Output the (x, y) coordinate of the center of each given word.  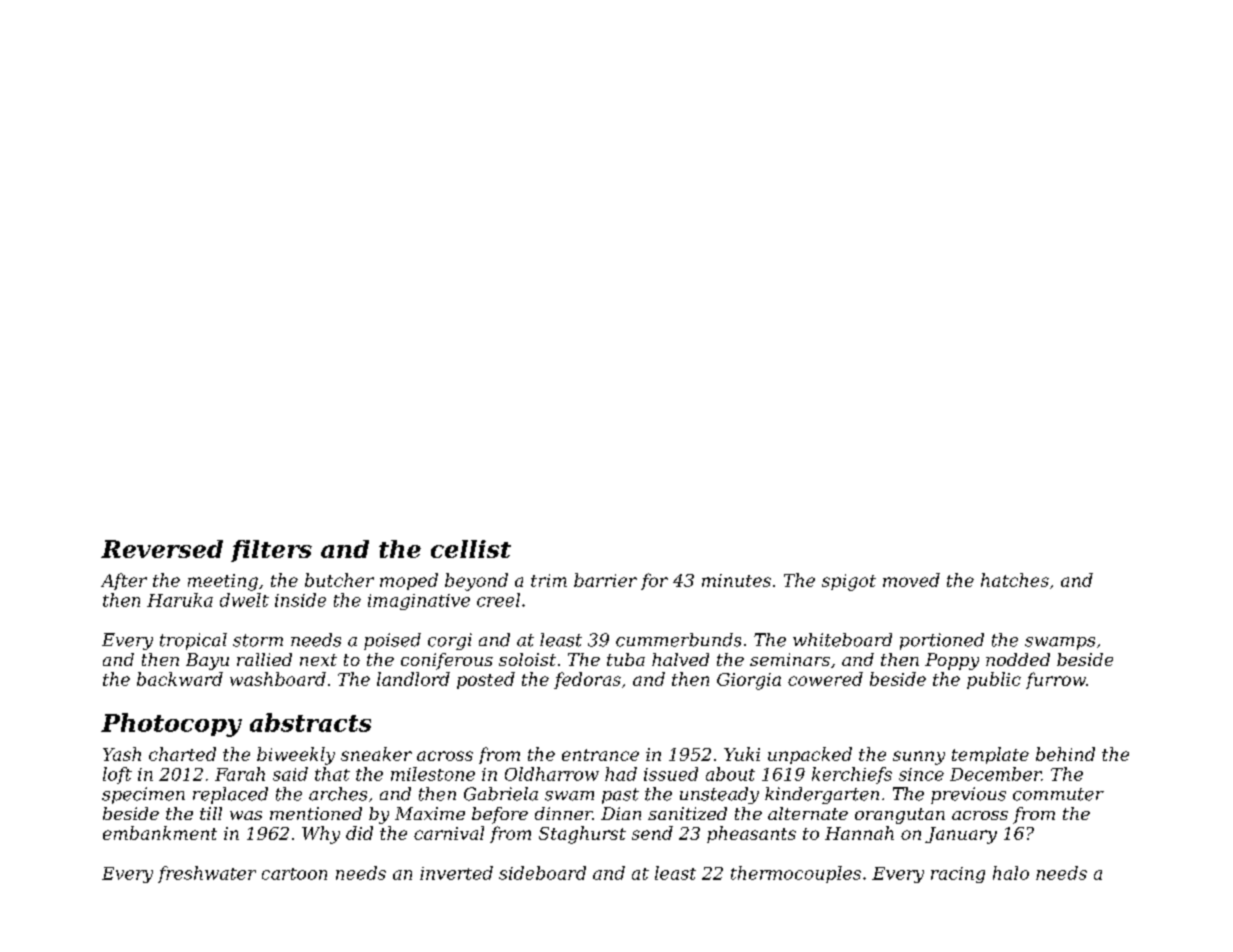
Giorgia (749, 681)
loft (117, 775)
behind (1065, 754)
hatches (1015, 580)
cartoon (294, 874)
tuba (626, 659)
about (730, 774)
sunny (919, 758)
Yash (122, 754)
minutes (736, 580)
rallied (264, 659)
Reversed (162, 549)
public (994, 680)
